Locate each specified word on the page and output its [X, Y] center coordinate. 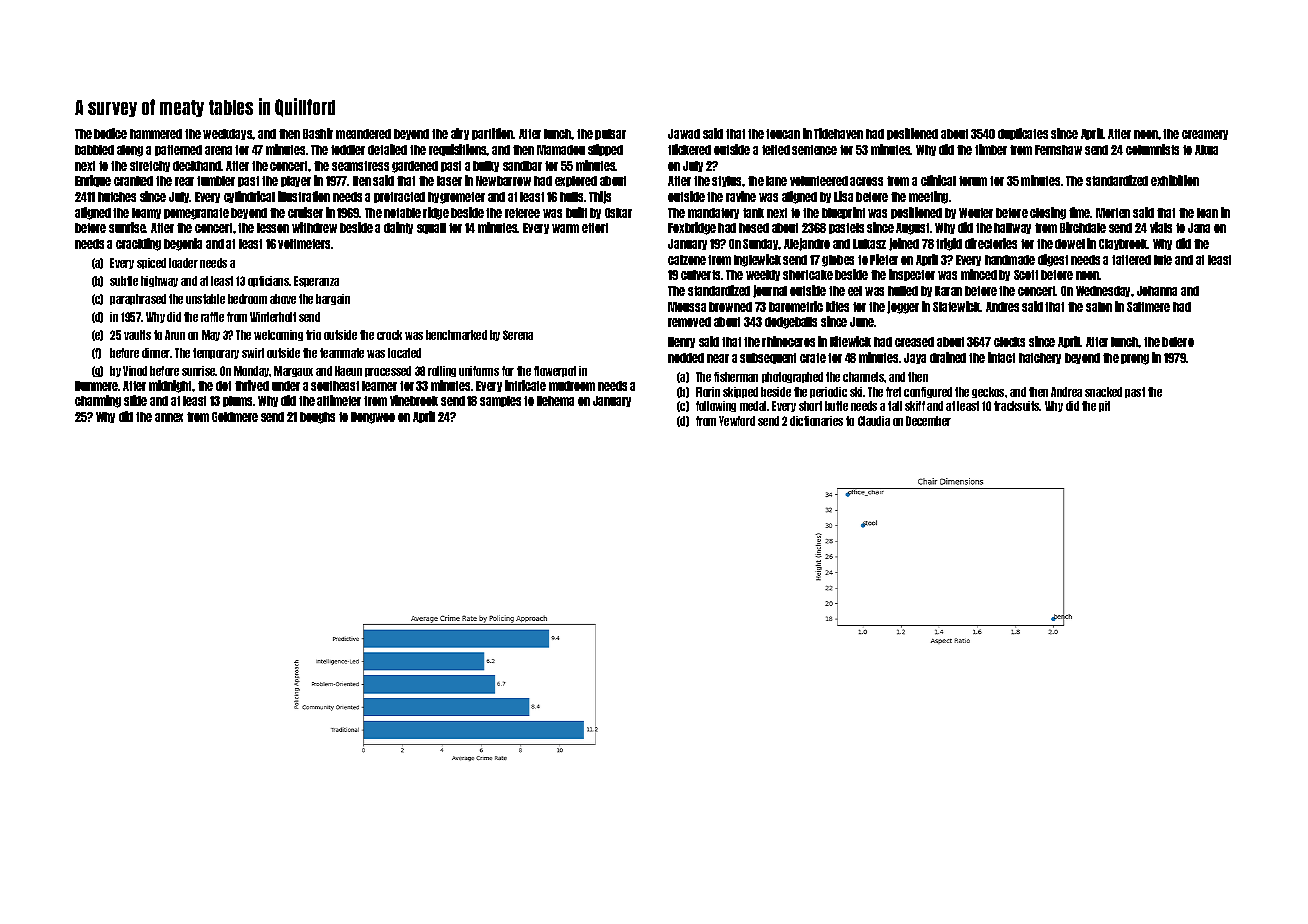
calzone [687, 260]
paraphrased [138, 299]
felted [776, 150]
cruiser [305, 212]
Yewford [737, 421]
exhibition [1175, 180]
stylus [727, 181]
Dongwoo [373, 418]
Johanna [1157, 291]
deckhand [197, 166]
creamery [1205, 135]
